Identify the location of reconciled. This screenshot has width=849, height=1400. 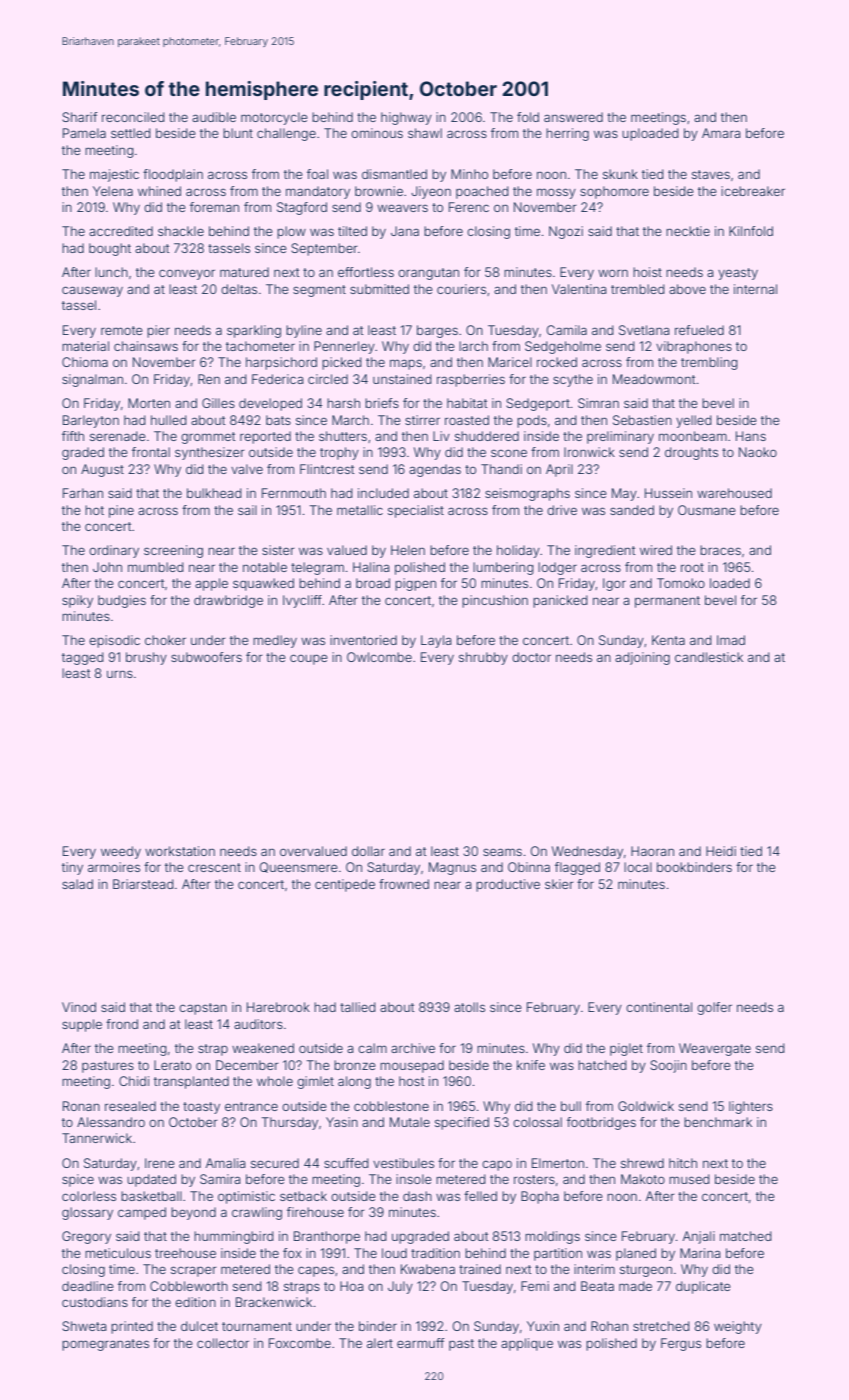
(133, 117).
